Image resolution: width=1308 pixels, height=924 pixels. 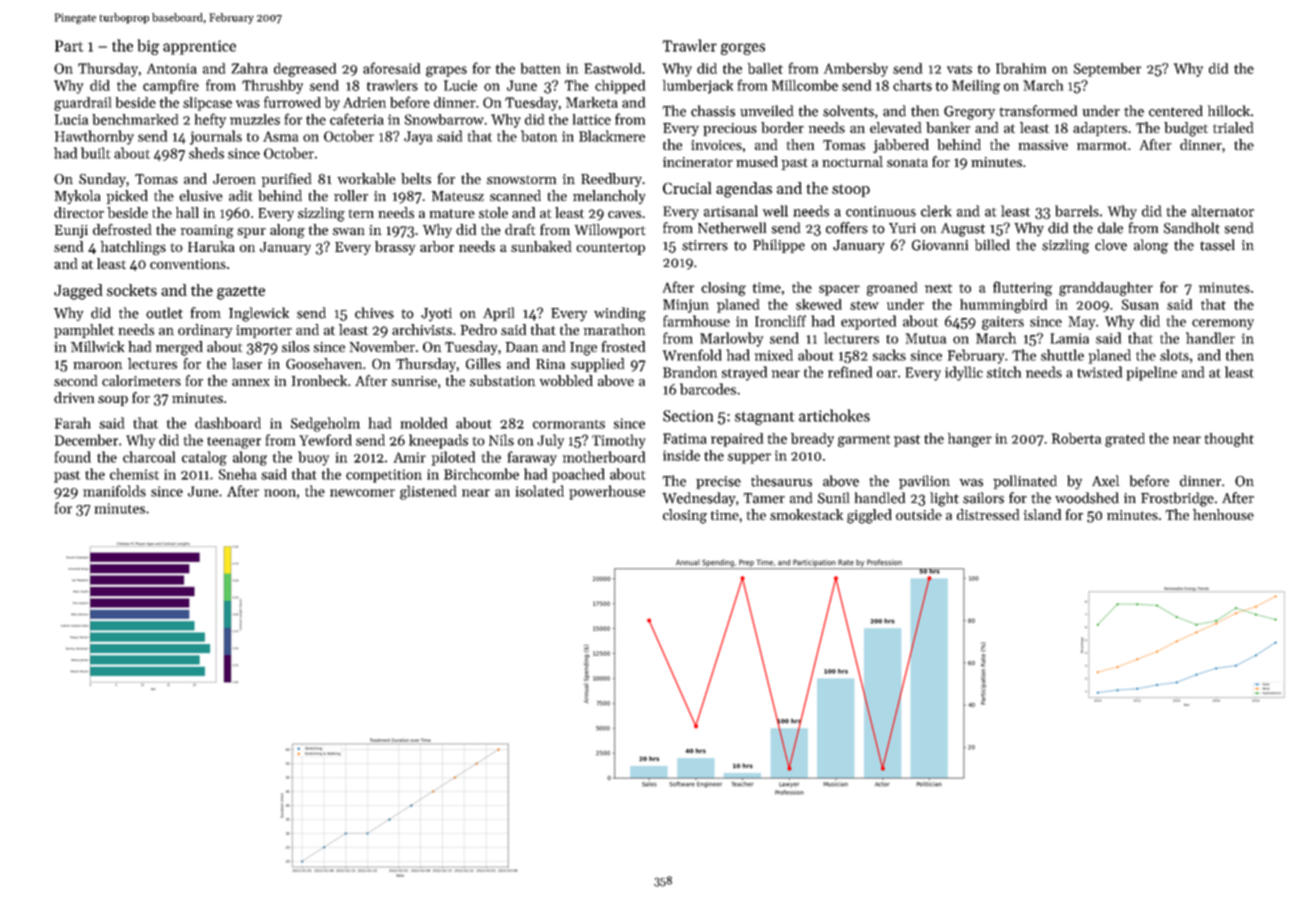 I want to click on Sneha, so click(x=238, y=474).
